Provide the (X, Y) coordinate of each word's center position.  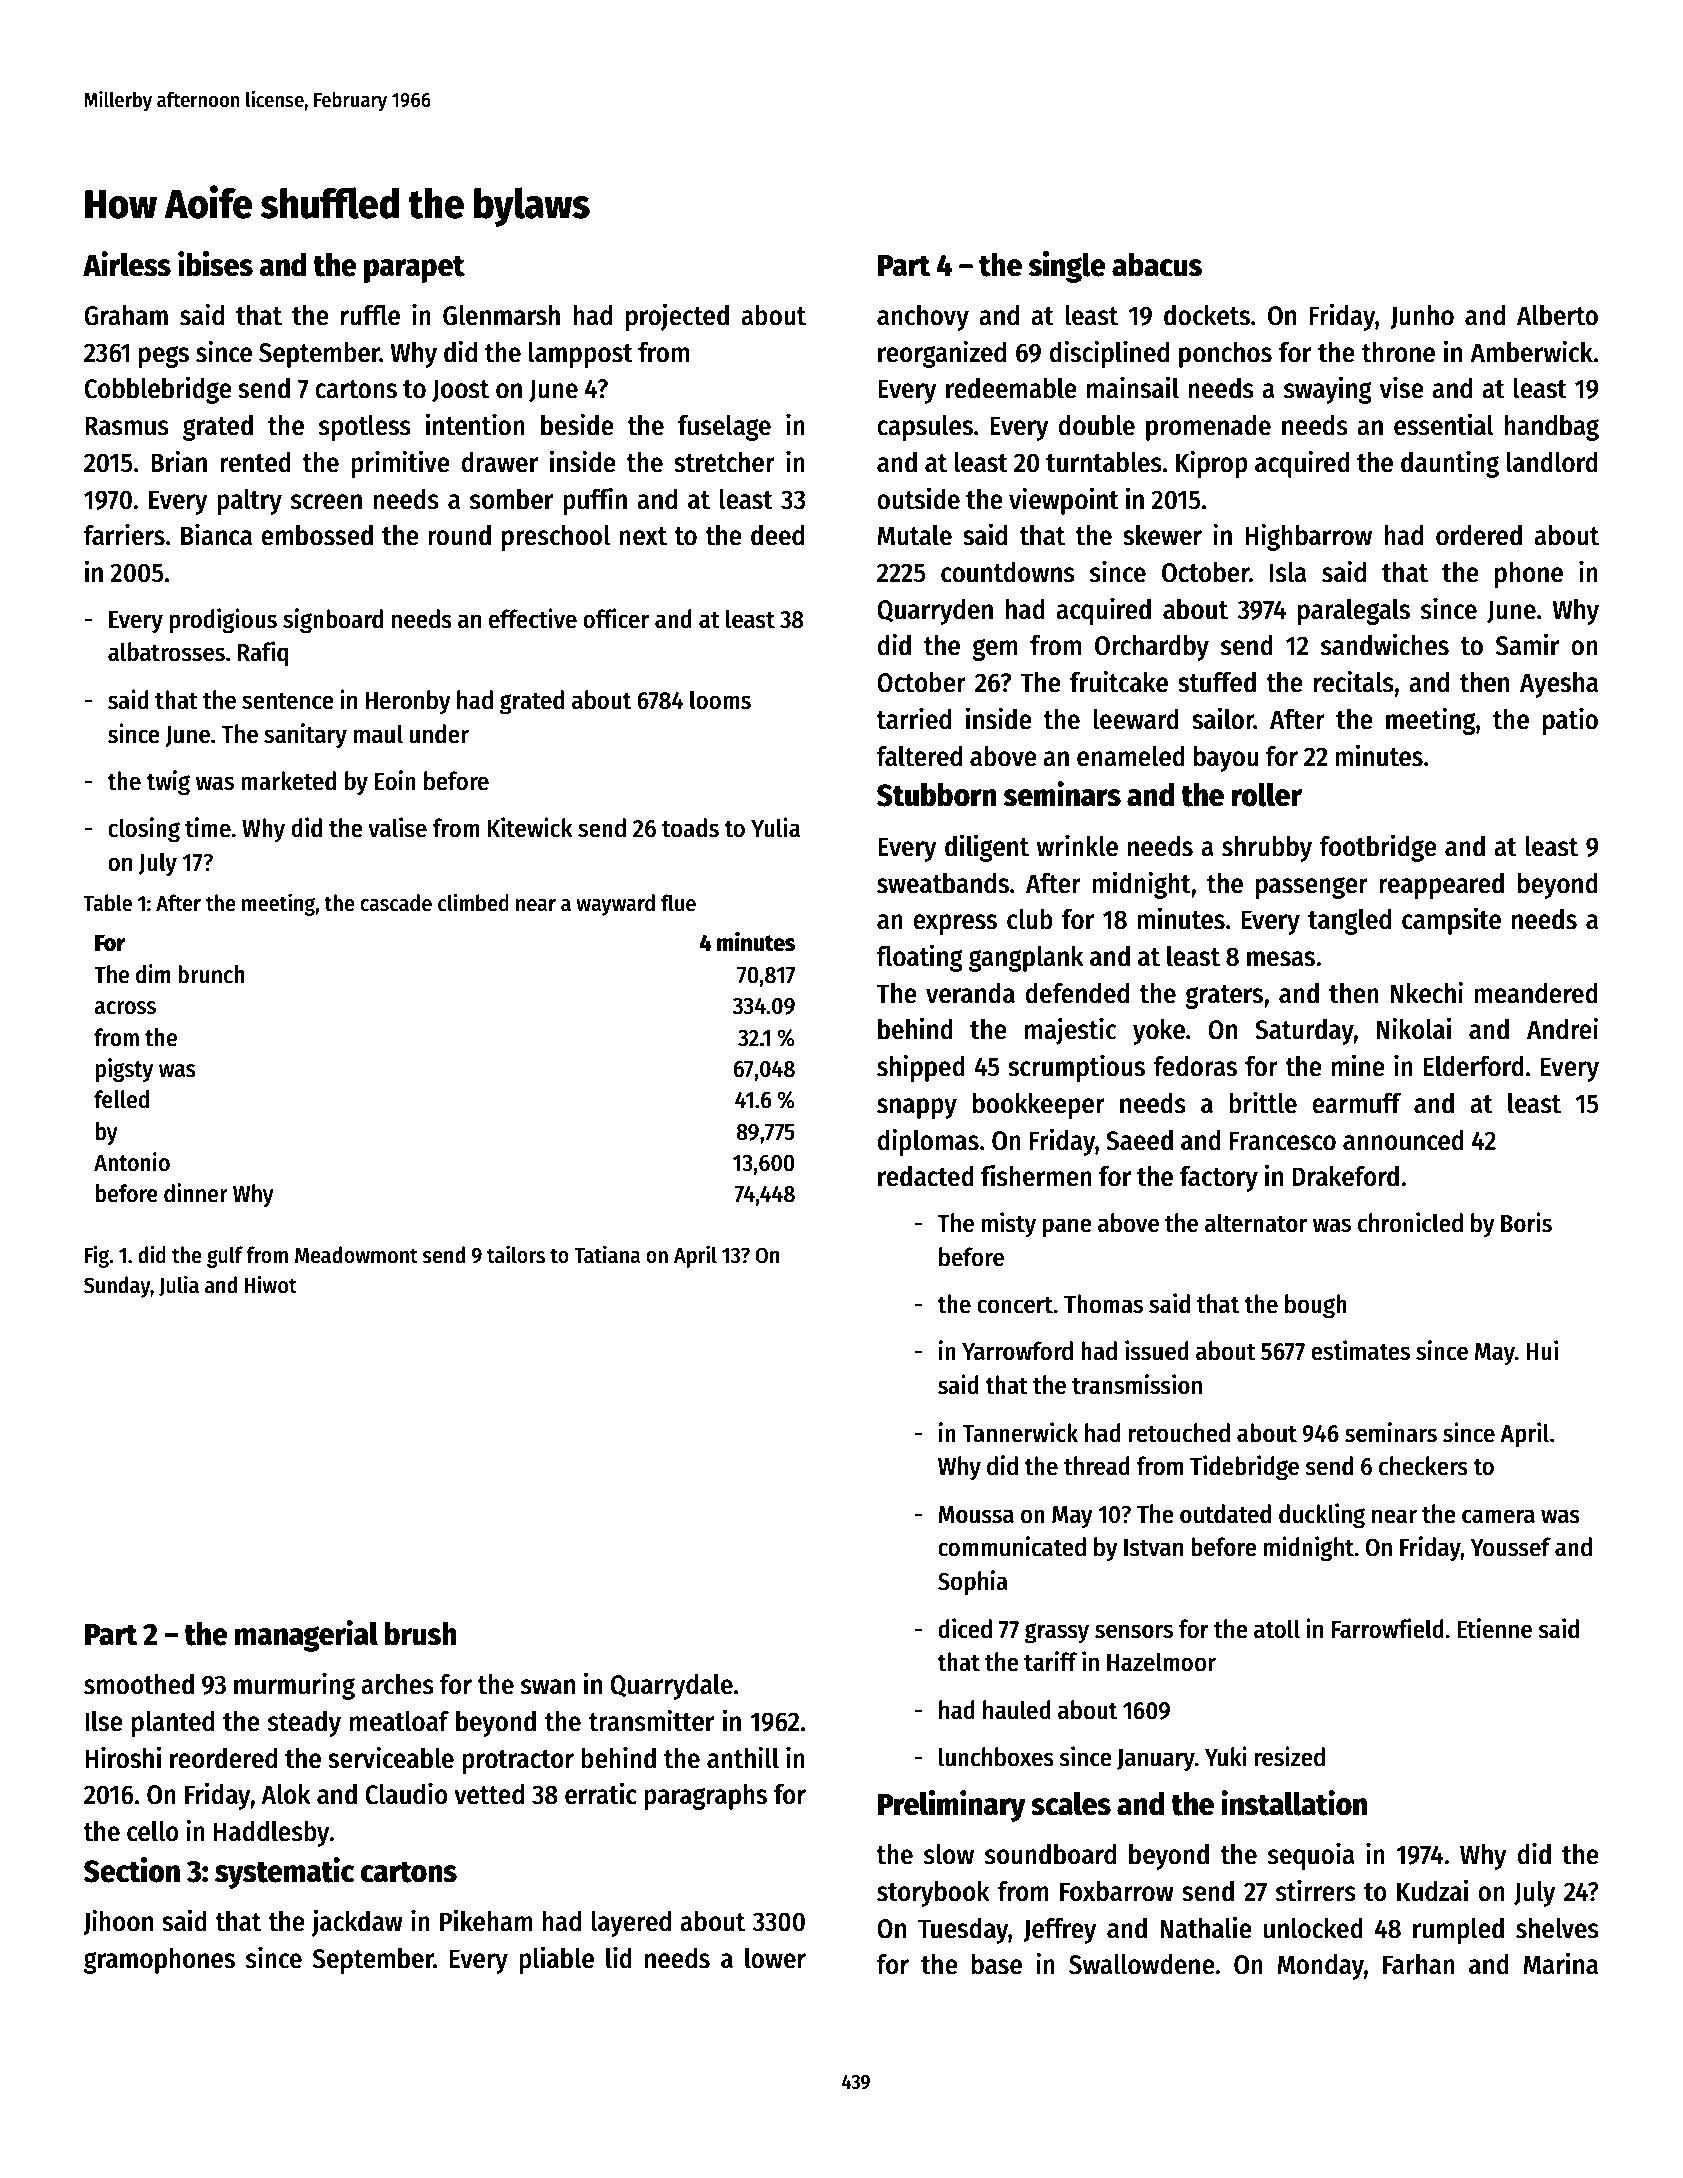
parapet (414, 269)
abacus (1157, 265)
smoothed (139, 1684)
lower (775, 1958)
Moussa (976, 1515)
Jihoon (118, 1922)
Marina (1561, 1963)
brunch (211, 974)
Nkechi (1427, 992)
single (1067, 267)
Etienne (1494, 1628)
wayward (615, 905)
